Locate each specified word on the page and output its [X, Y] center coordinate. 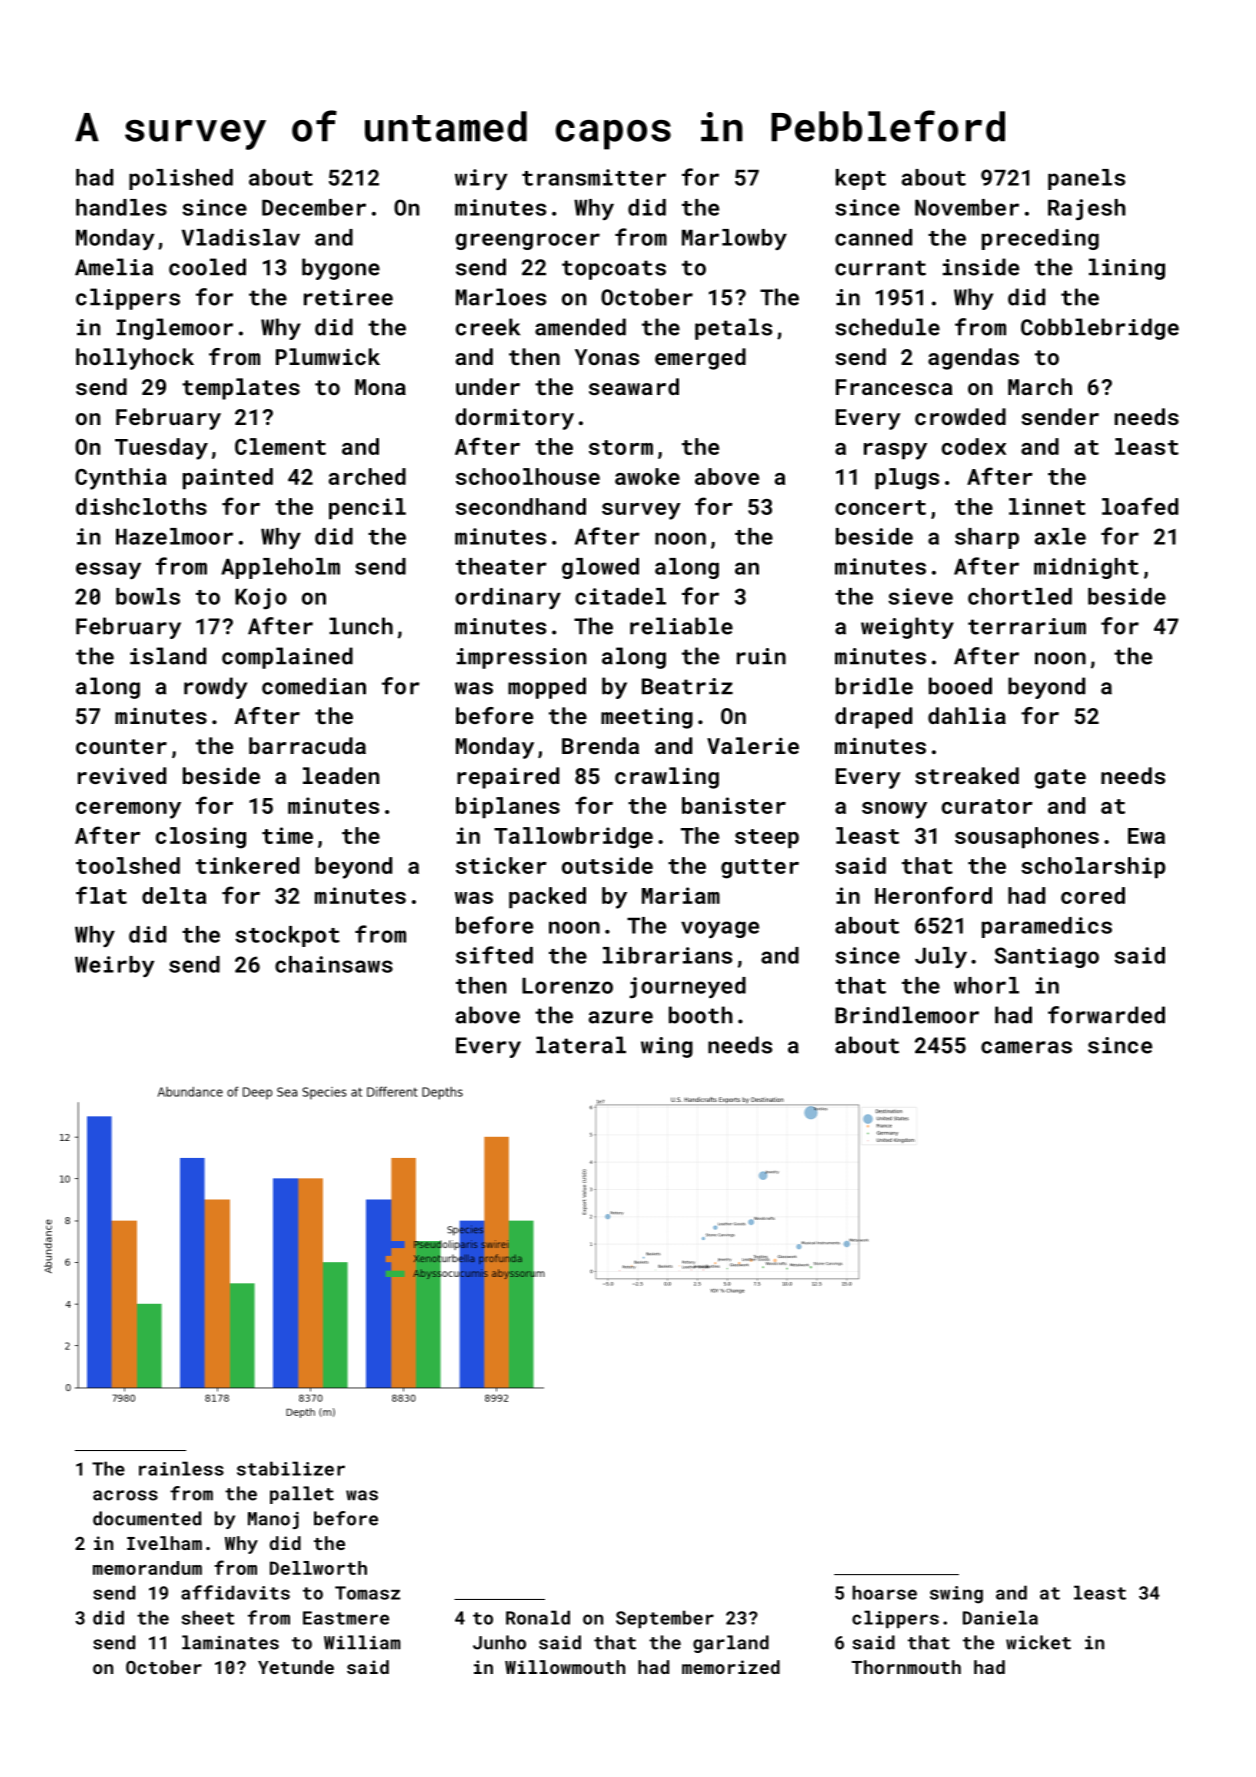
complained [287, 658]
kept [861, 179]
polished [181, 179]
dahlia [967, 715]
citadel [620, 596]
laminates [230, 1642]
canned [873, 237]
